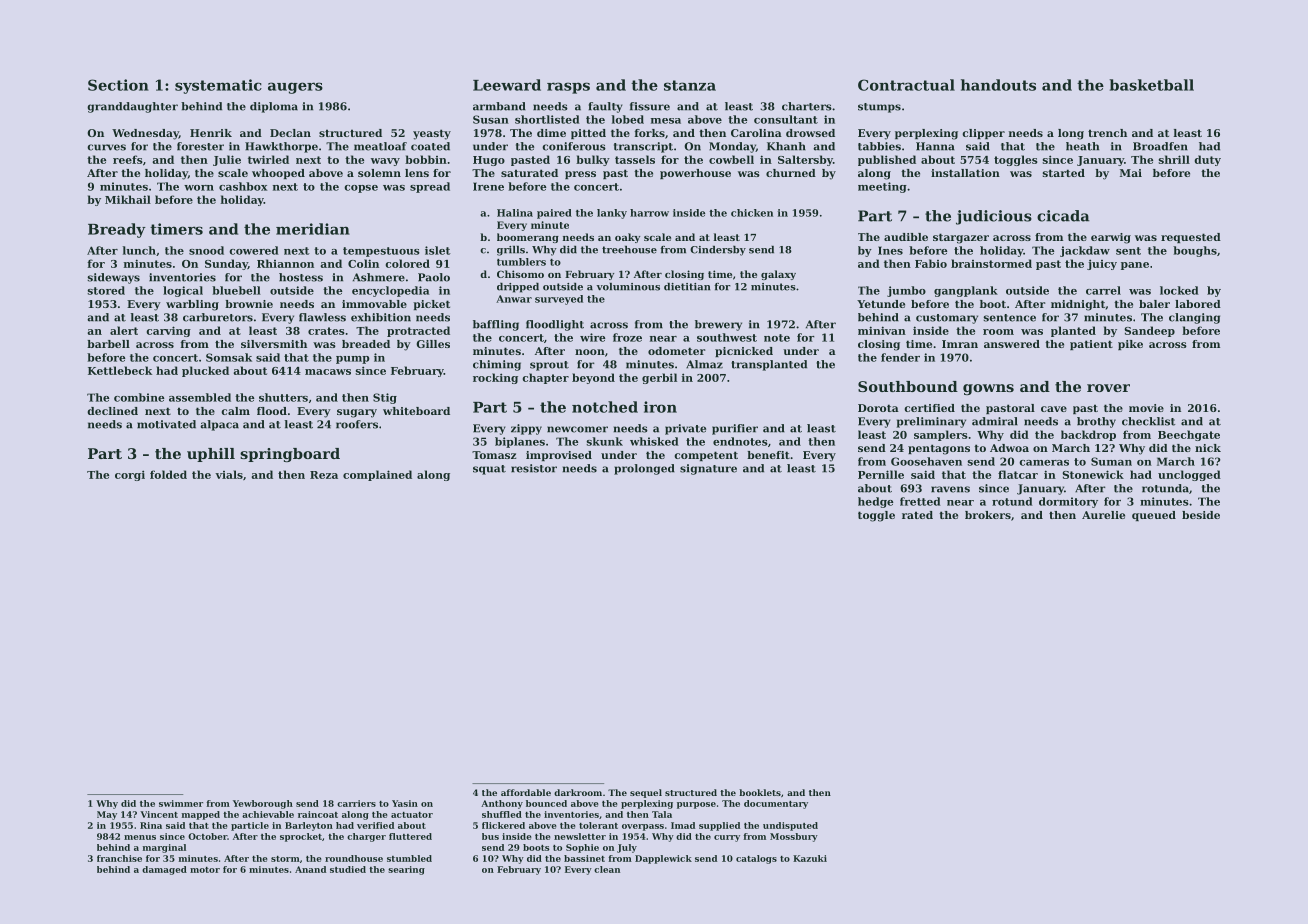 The width and height of the screenshot is (1308, 924). Describe the element at coordinates (1108, 388) in the screenshot. I see `rover` at that location.
